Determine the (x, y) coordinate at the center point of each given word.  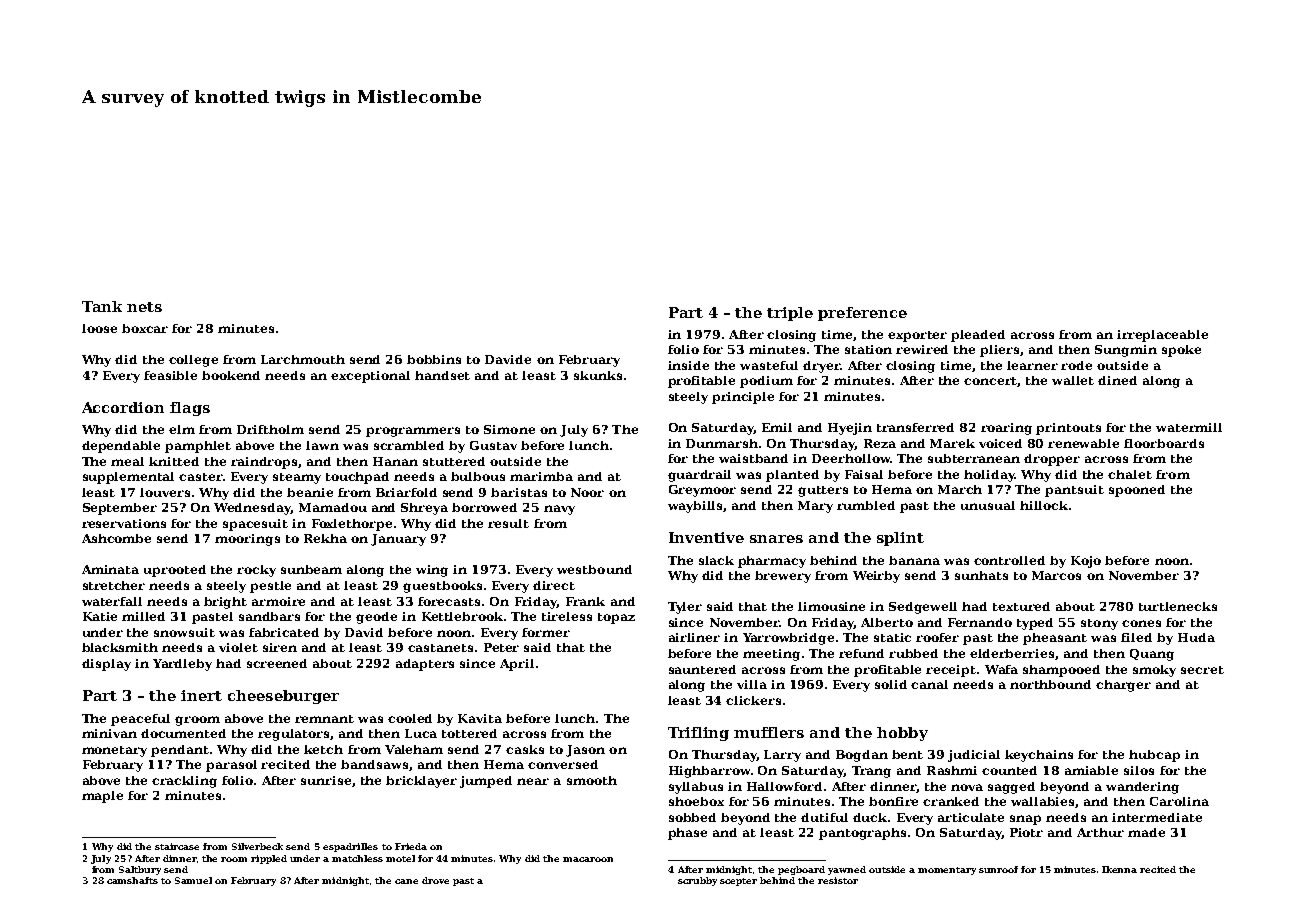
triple (790, 314)
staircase (177, 846)
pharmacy (772, 562)
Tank (102, 306)
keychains (1039, 756)
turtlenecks (1178, 606)
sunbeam (311, 569)
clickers (753, 700)
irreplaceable (1162, 336)
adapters (425, 665)
